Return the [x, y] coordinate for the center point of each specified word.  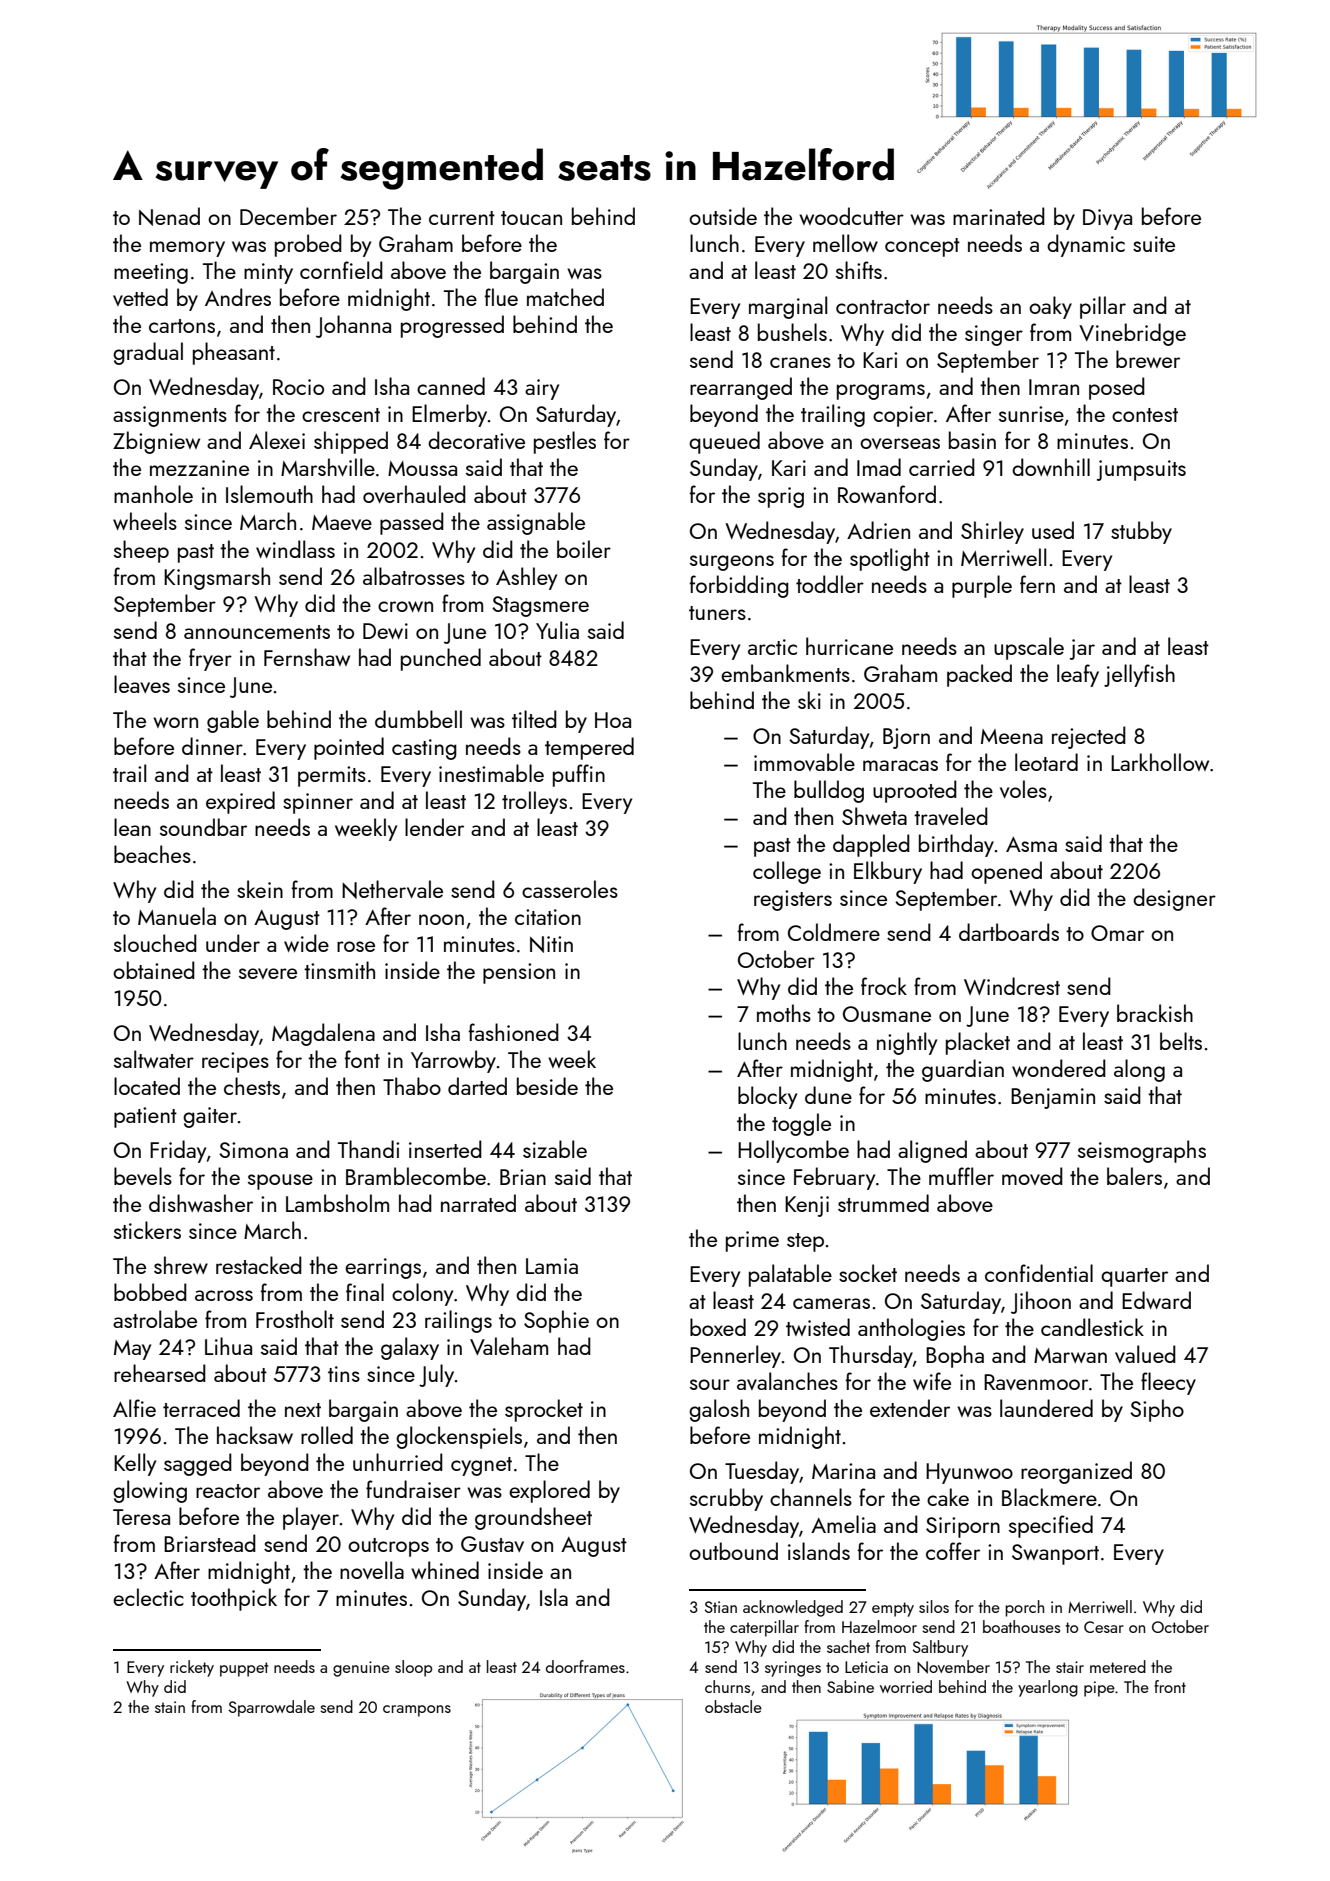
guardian [963, 1070]
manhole [153, 494]
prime [752, 1241]
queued [724, 442]
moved [1032, 1176]
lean [132, 827]
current [462, 218]
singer [994, 335]
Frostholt [295, 1319]
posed [1117, 388]
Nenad [169, 216]
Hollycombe [793, 1151]
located [147, 1086]
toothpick [234, 1599]
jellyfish [1139, 675]
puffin [579, 775]
